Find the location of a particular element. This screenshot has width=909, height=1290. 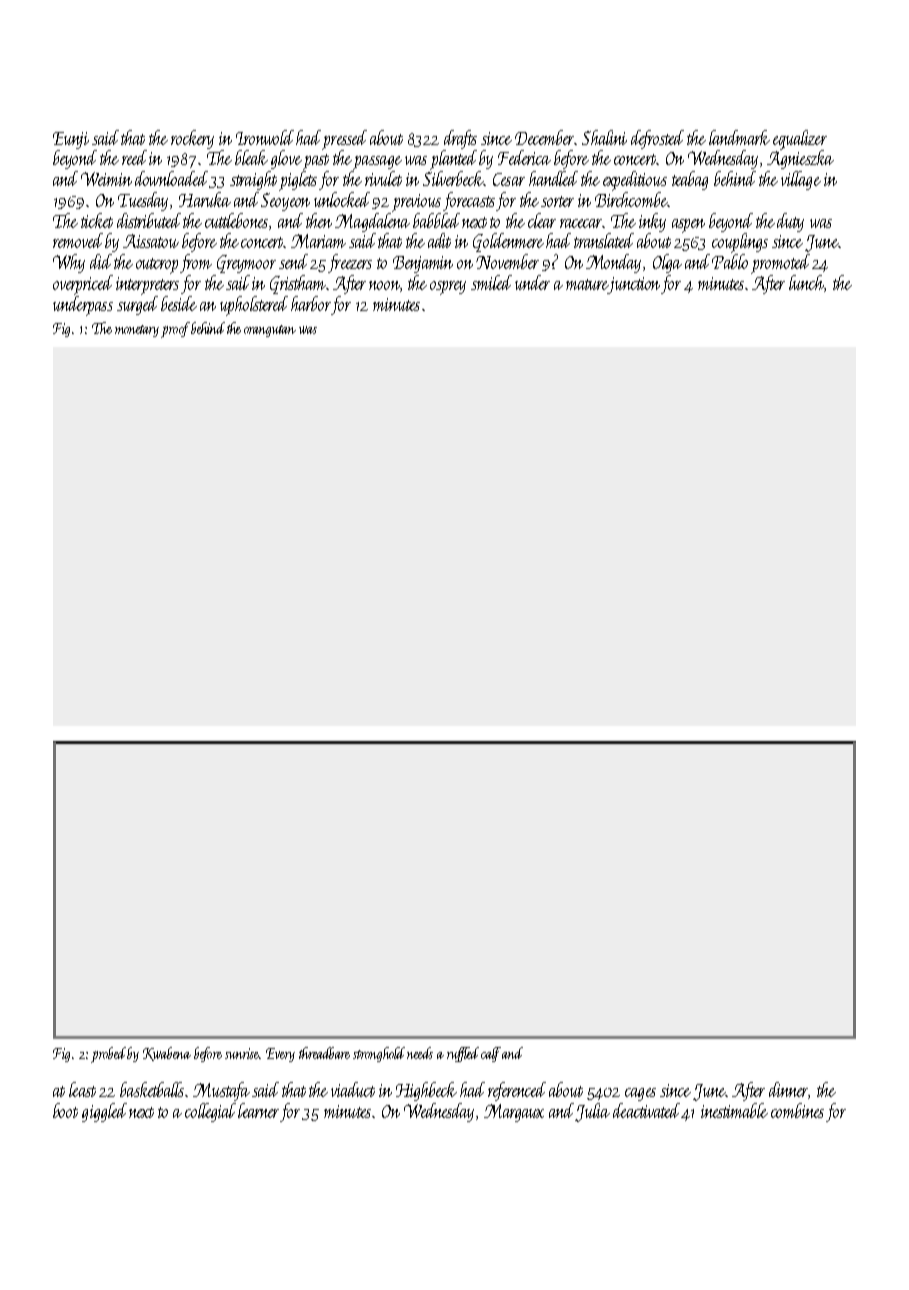

Pablo is located at coordinates (730, 261).
